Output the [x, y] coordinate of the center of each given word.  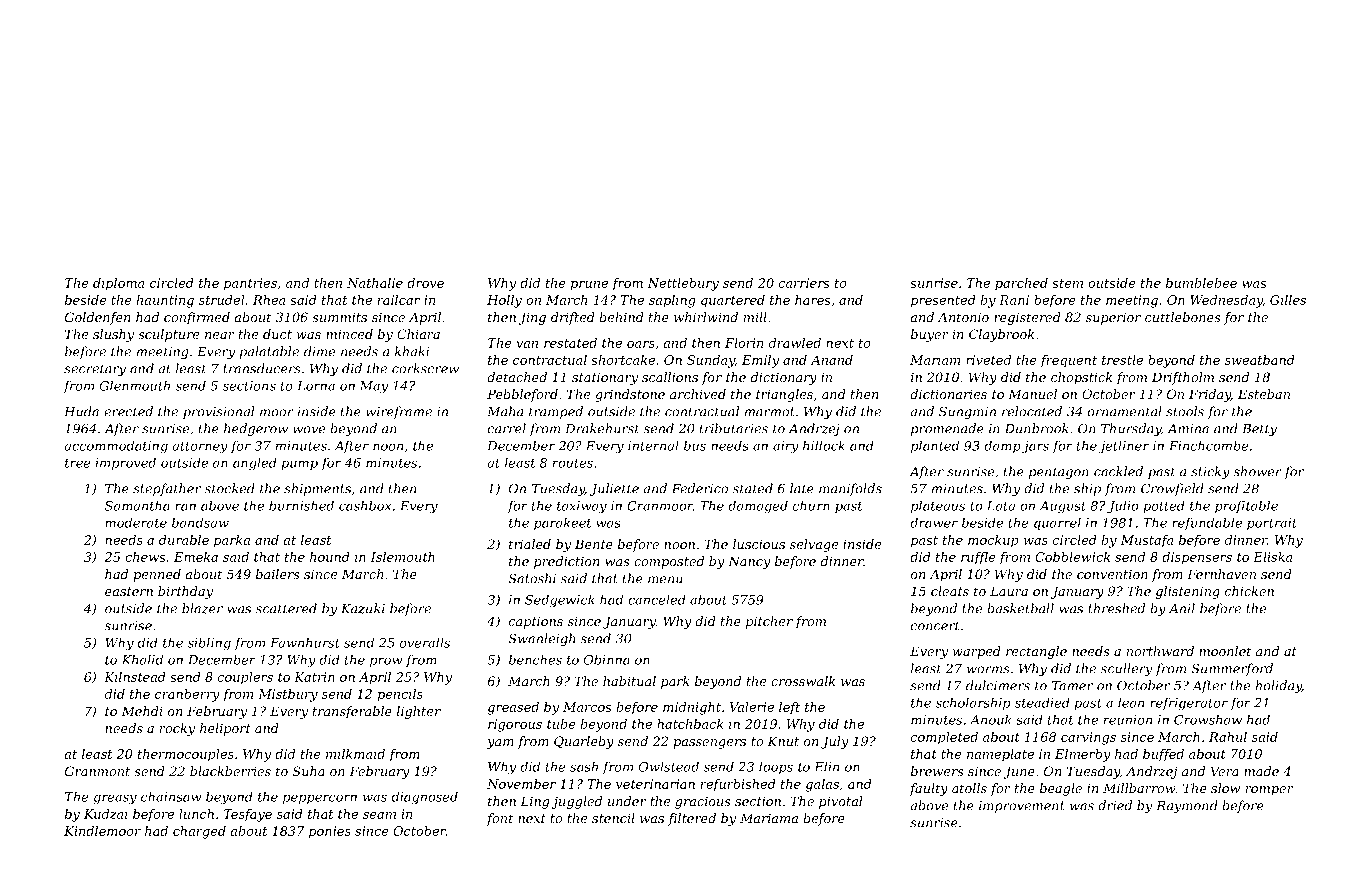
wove [309, 430]
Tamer [1072, 686]
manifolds [850, 489]
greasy [115, 799]
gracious [703, 802]
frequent [1068, 361]
